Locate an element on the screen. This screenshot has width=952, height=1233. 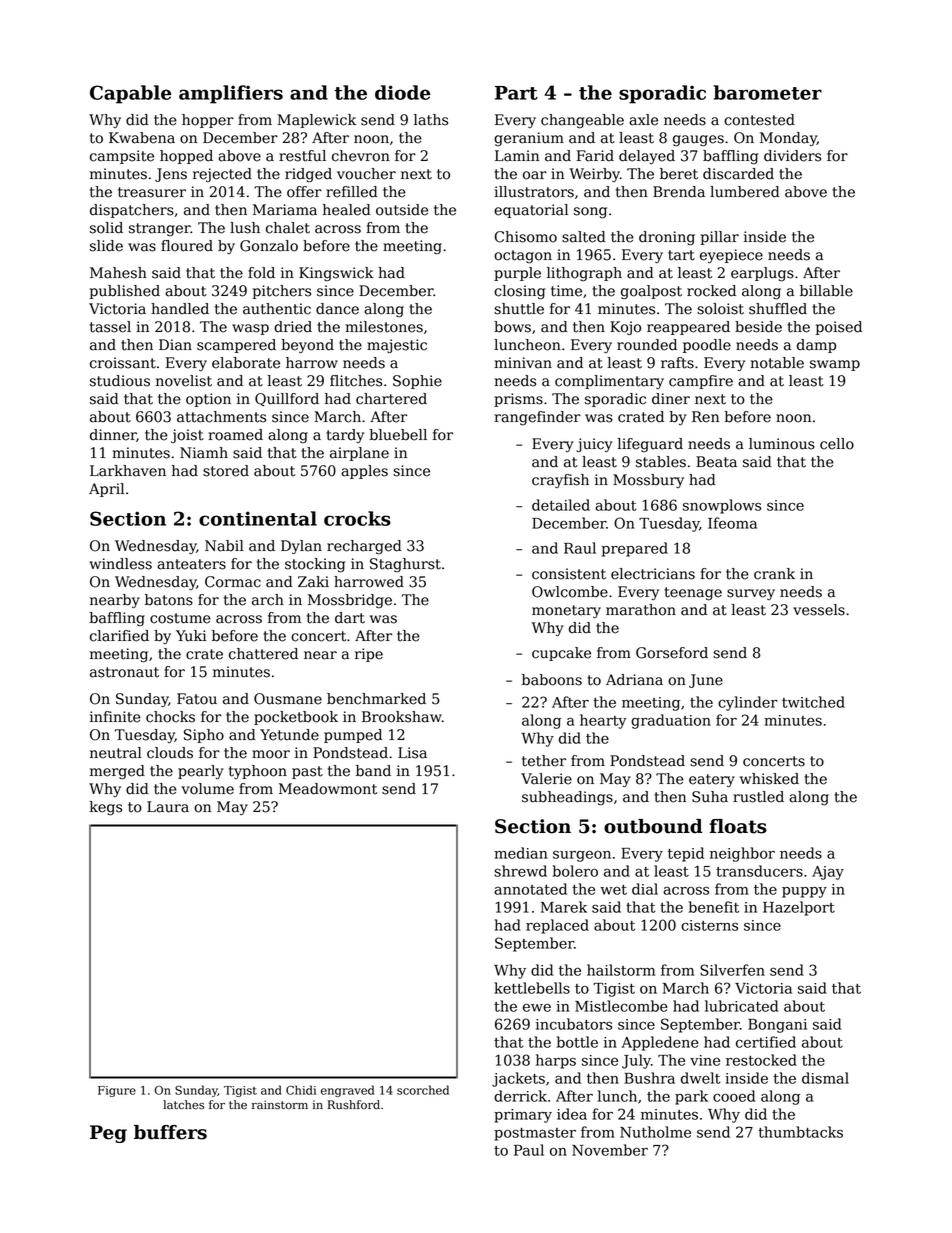
rangefinder is located at coordinates (537, 418).
